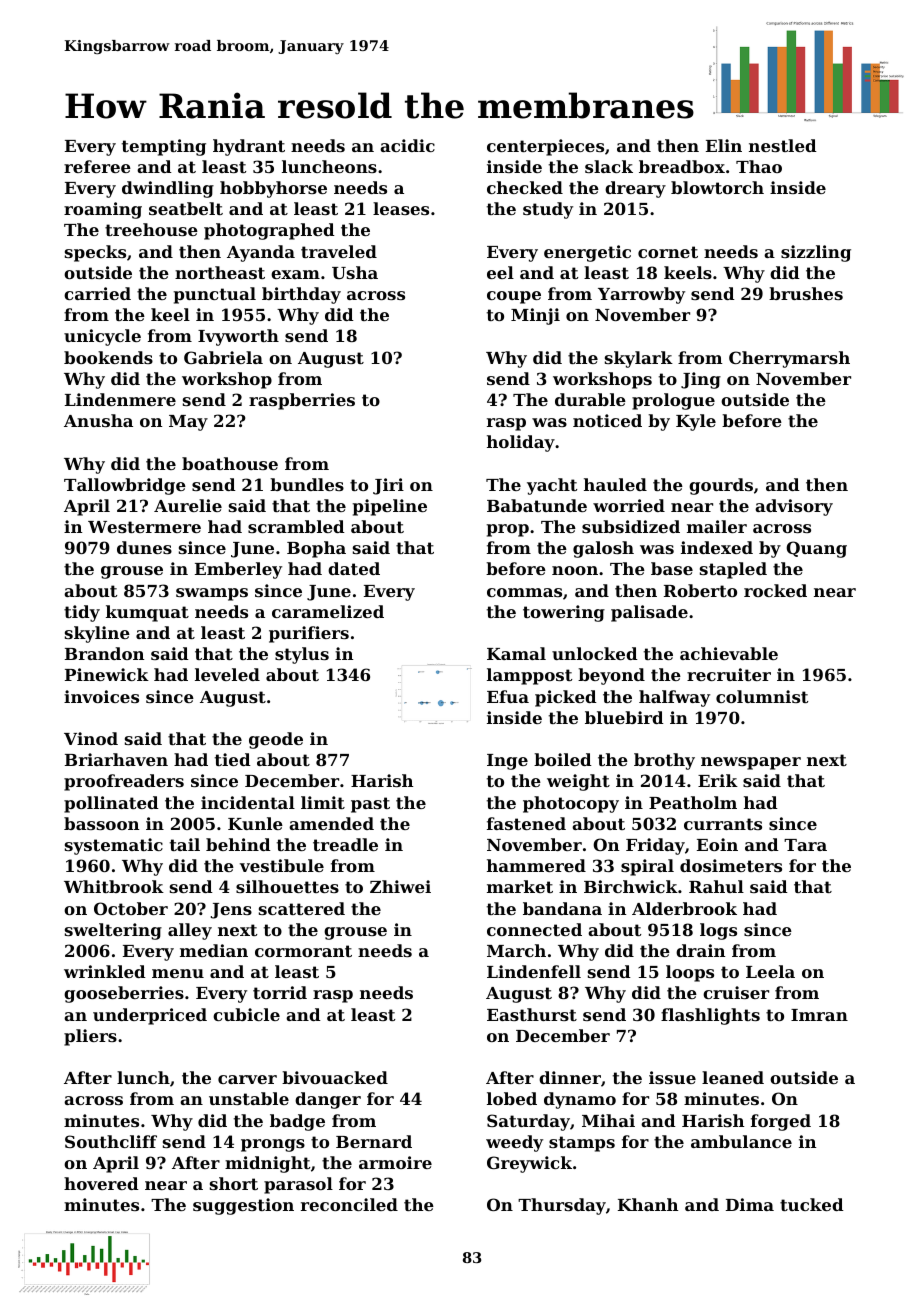  Describe the element at coordinates (185, 844) in the document. I see `tail` at that location.
